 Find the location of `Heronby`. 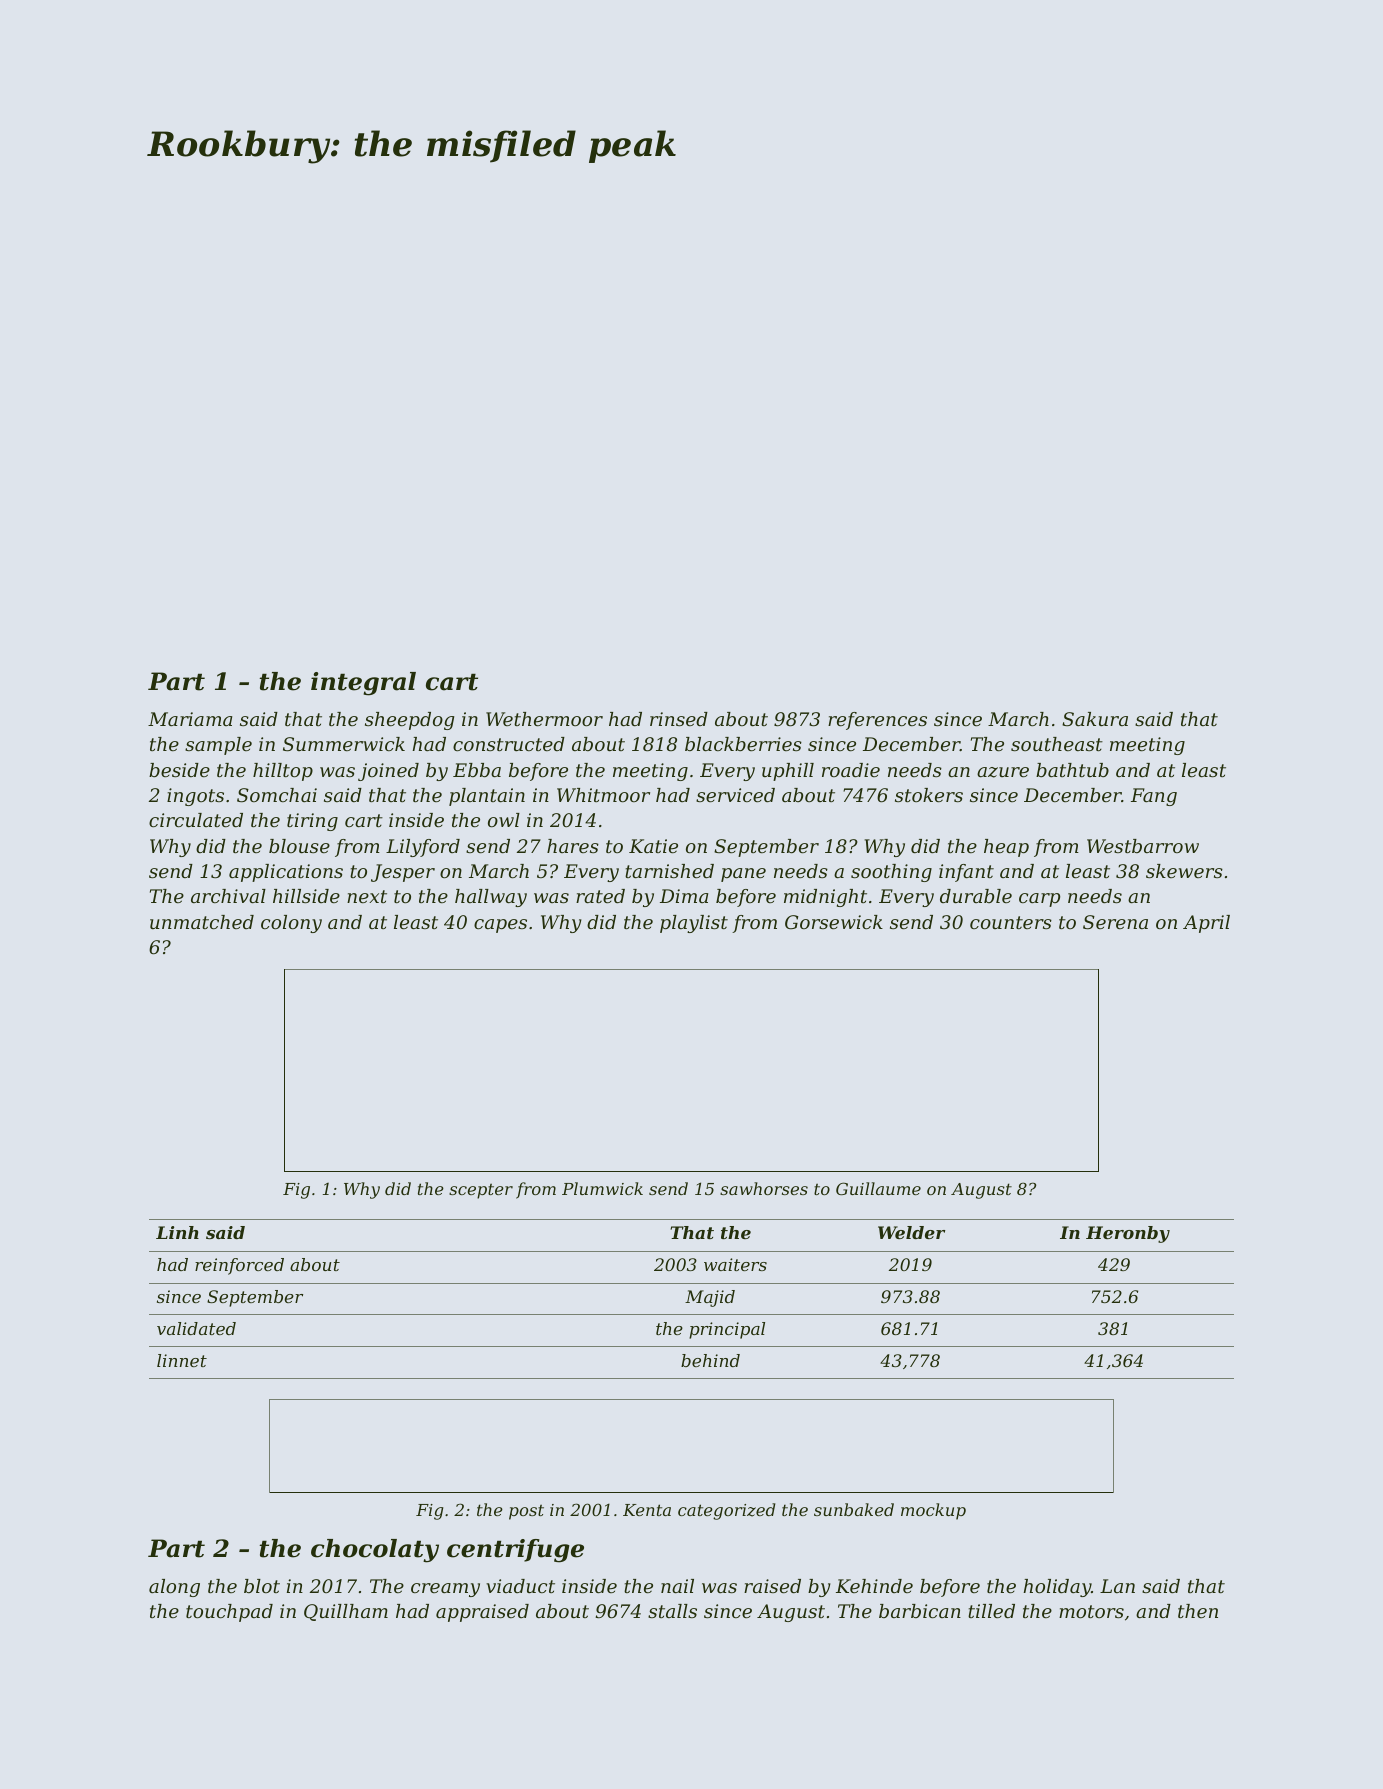

Heronby is located at coordinates (1128, 1234).
